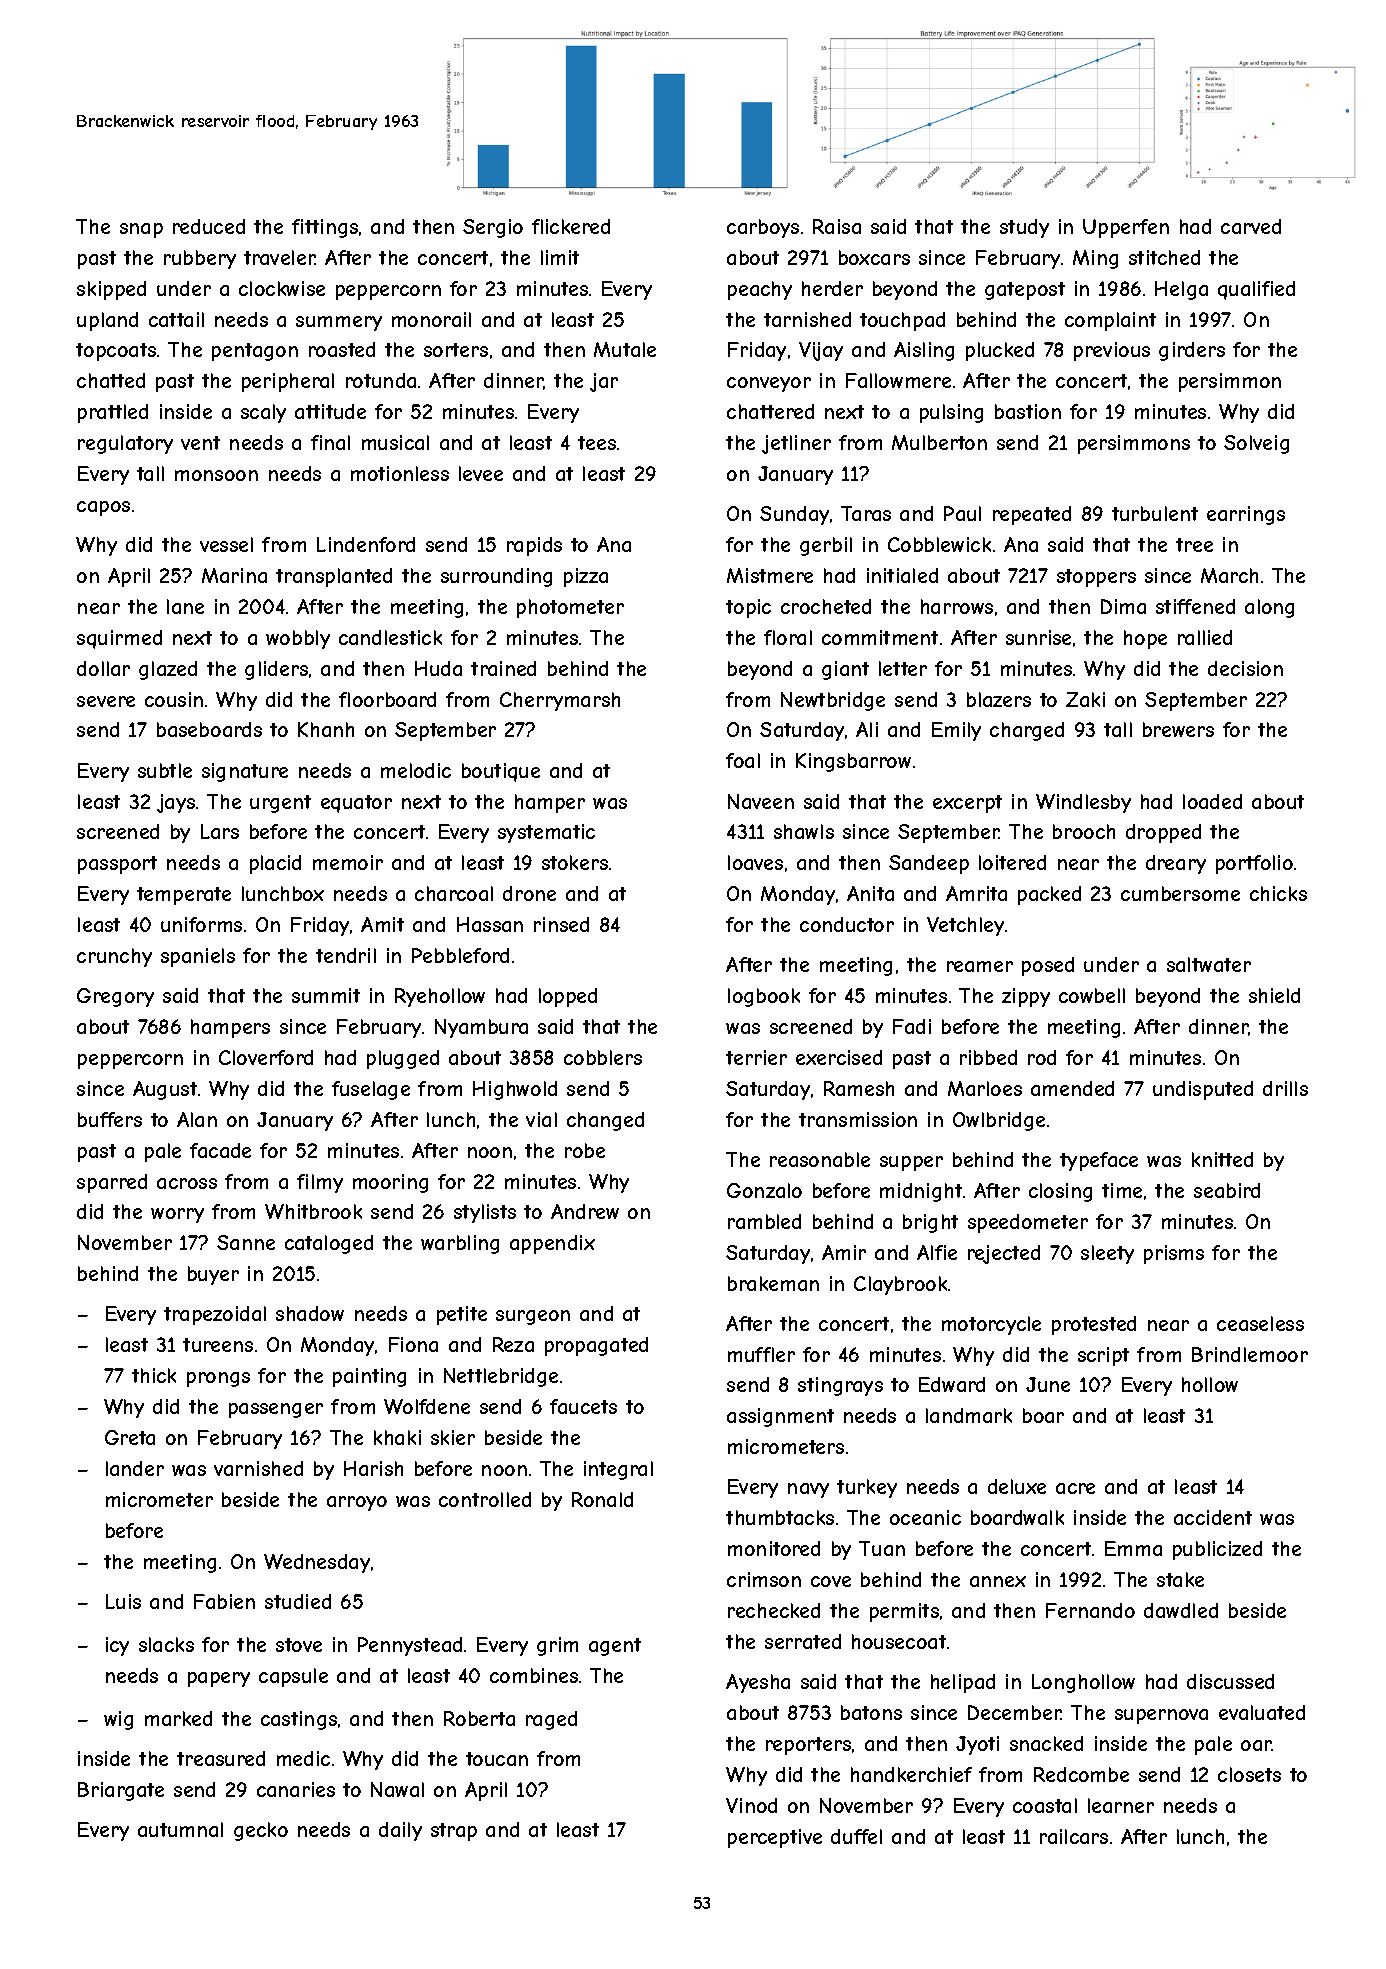 This screenshot has height=1969, width=1386. I want to click on trained, so click(503, 668).
